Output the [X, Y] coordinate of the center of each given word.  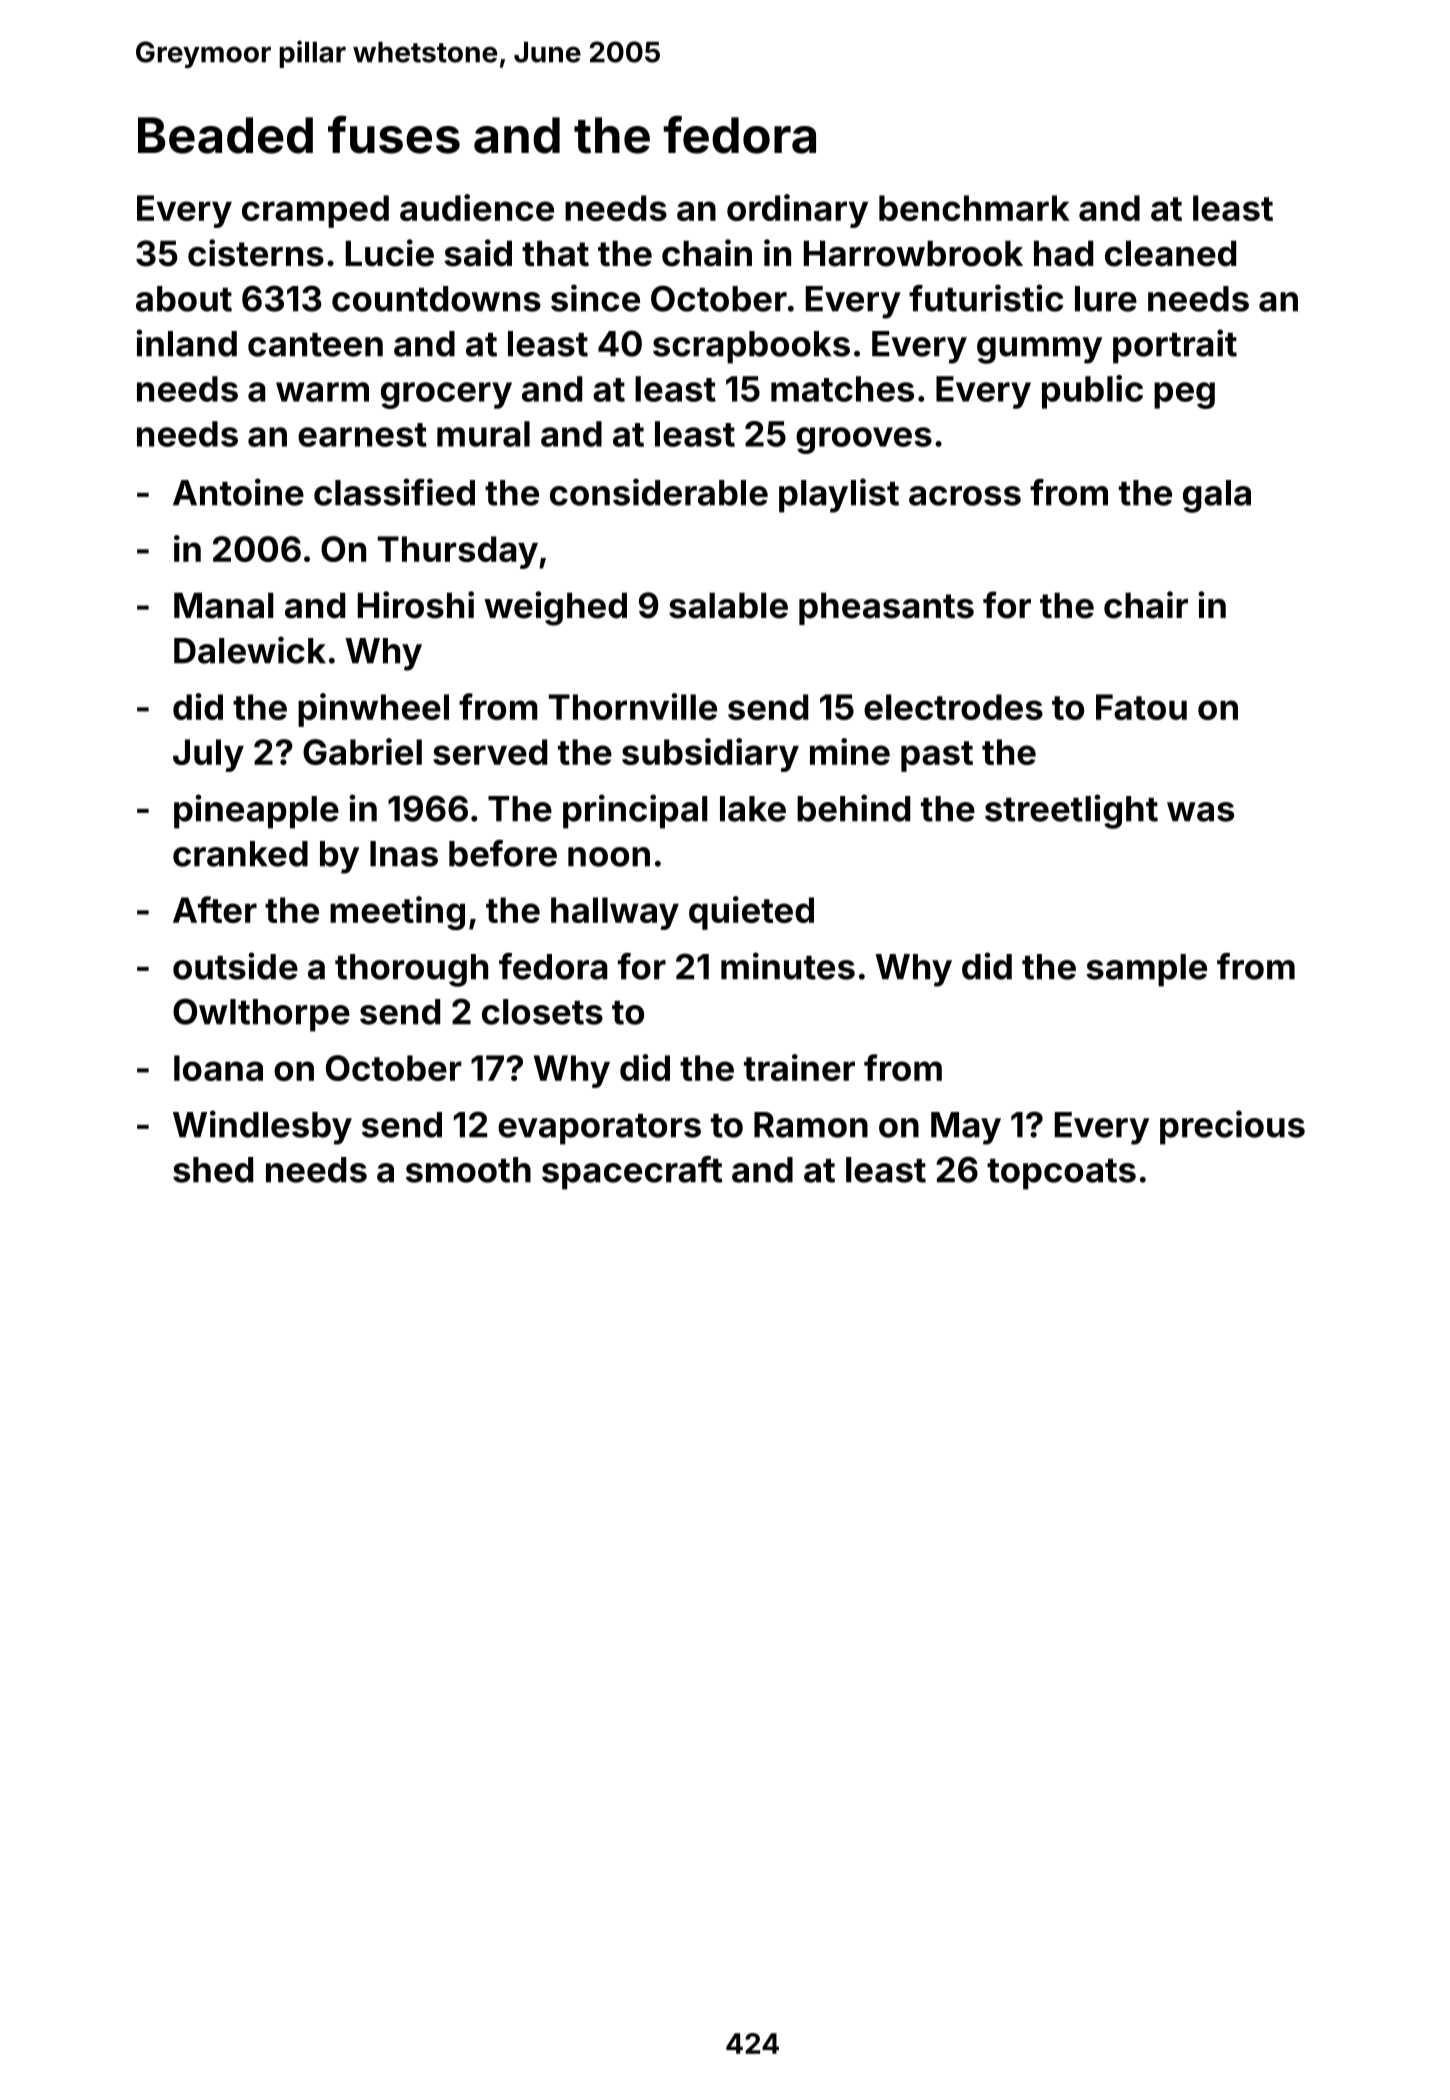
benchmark [974, 208]
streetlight [1071, 811]
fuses [394, 134]
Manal [224, 605]
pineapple [256, 811]
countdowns [436, 299]
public [1092, 392]
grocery [446, 395]
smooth [468, 1170]
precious [1232, 1127]
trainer [799, 1067]
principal [635, 811]
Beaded [225, 135]
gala [1217, 496]
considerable [659, 492]
